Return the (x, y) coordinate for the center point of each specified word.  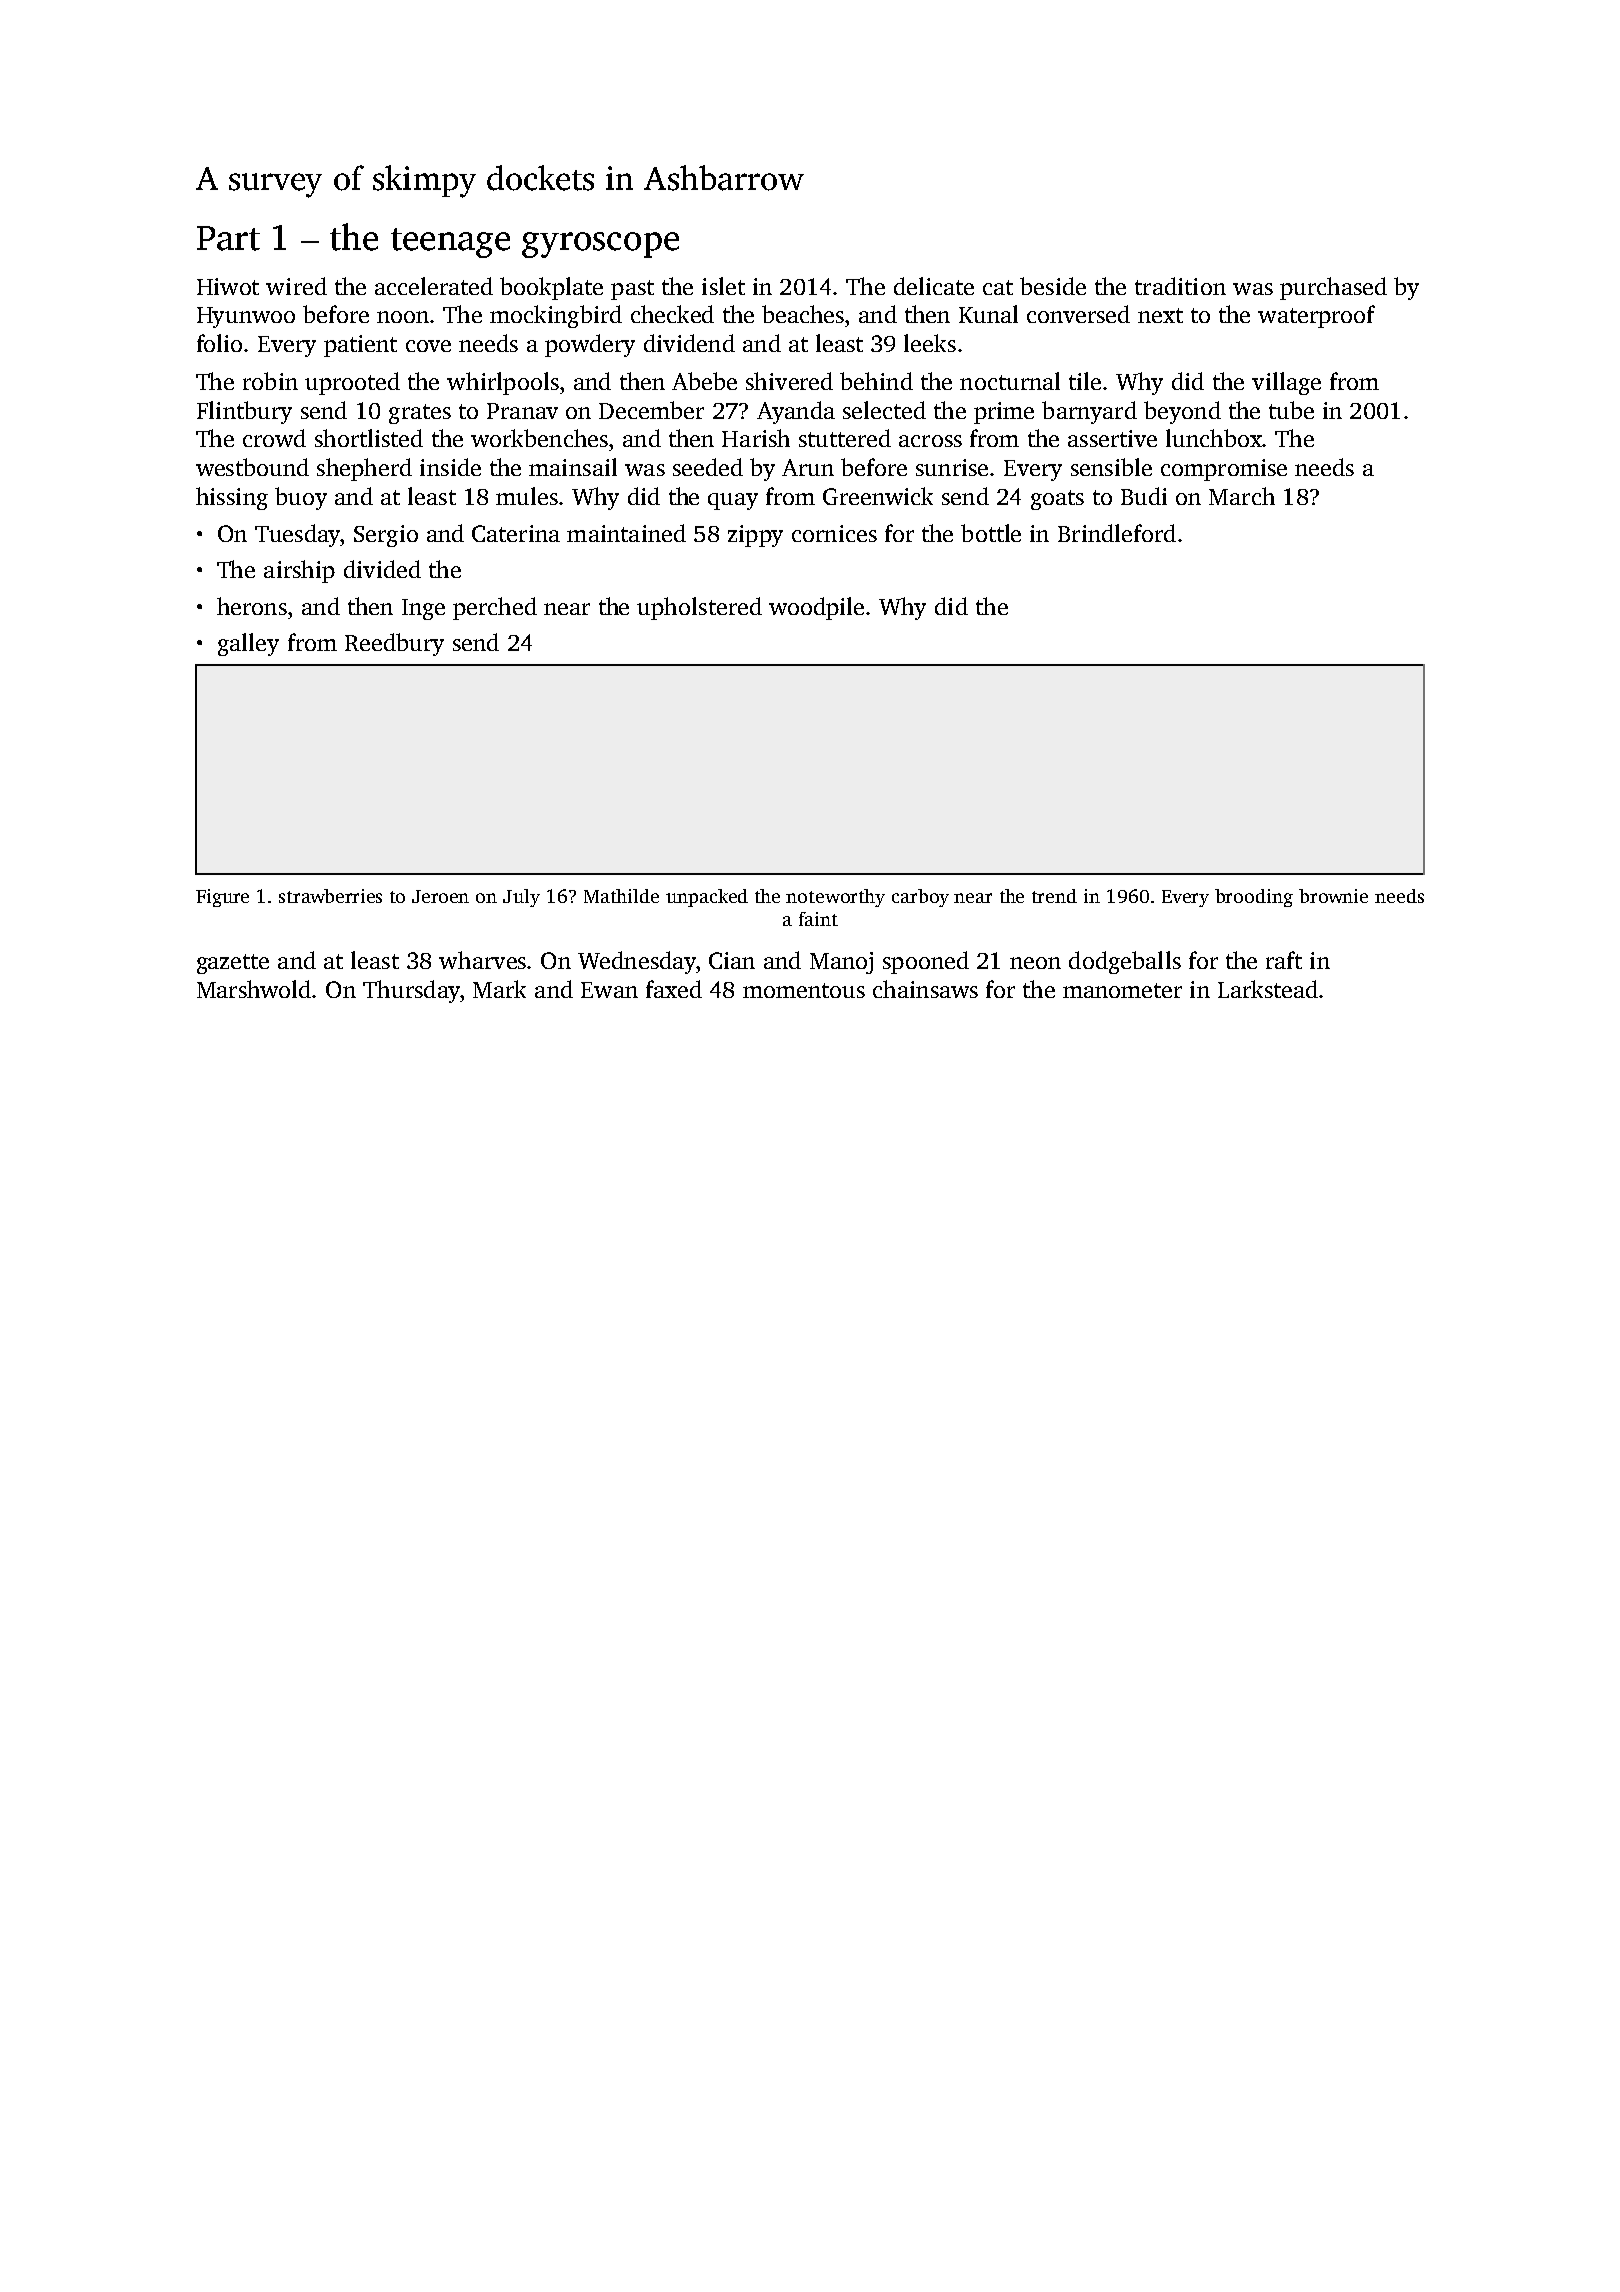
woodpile (816, 608)
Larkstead (1268, 989)
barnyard (1089, 412)
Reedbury (394, 644)
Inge (423, 609)
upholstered (699, 608)
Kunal (988, 314)
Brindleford (1117, 533)
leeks (930, 343)
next (1160, 315)
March (1242, 496)
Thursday (411, 991)
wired (296, 286)
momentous (804, 990)
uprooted (352, 383)
